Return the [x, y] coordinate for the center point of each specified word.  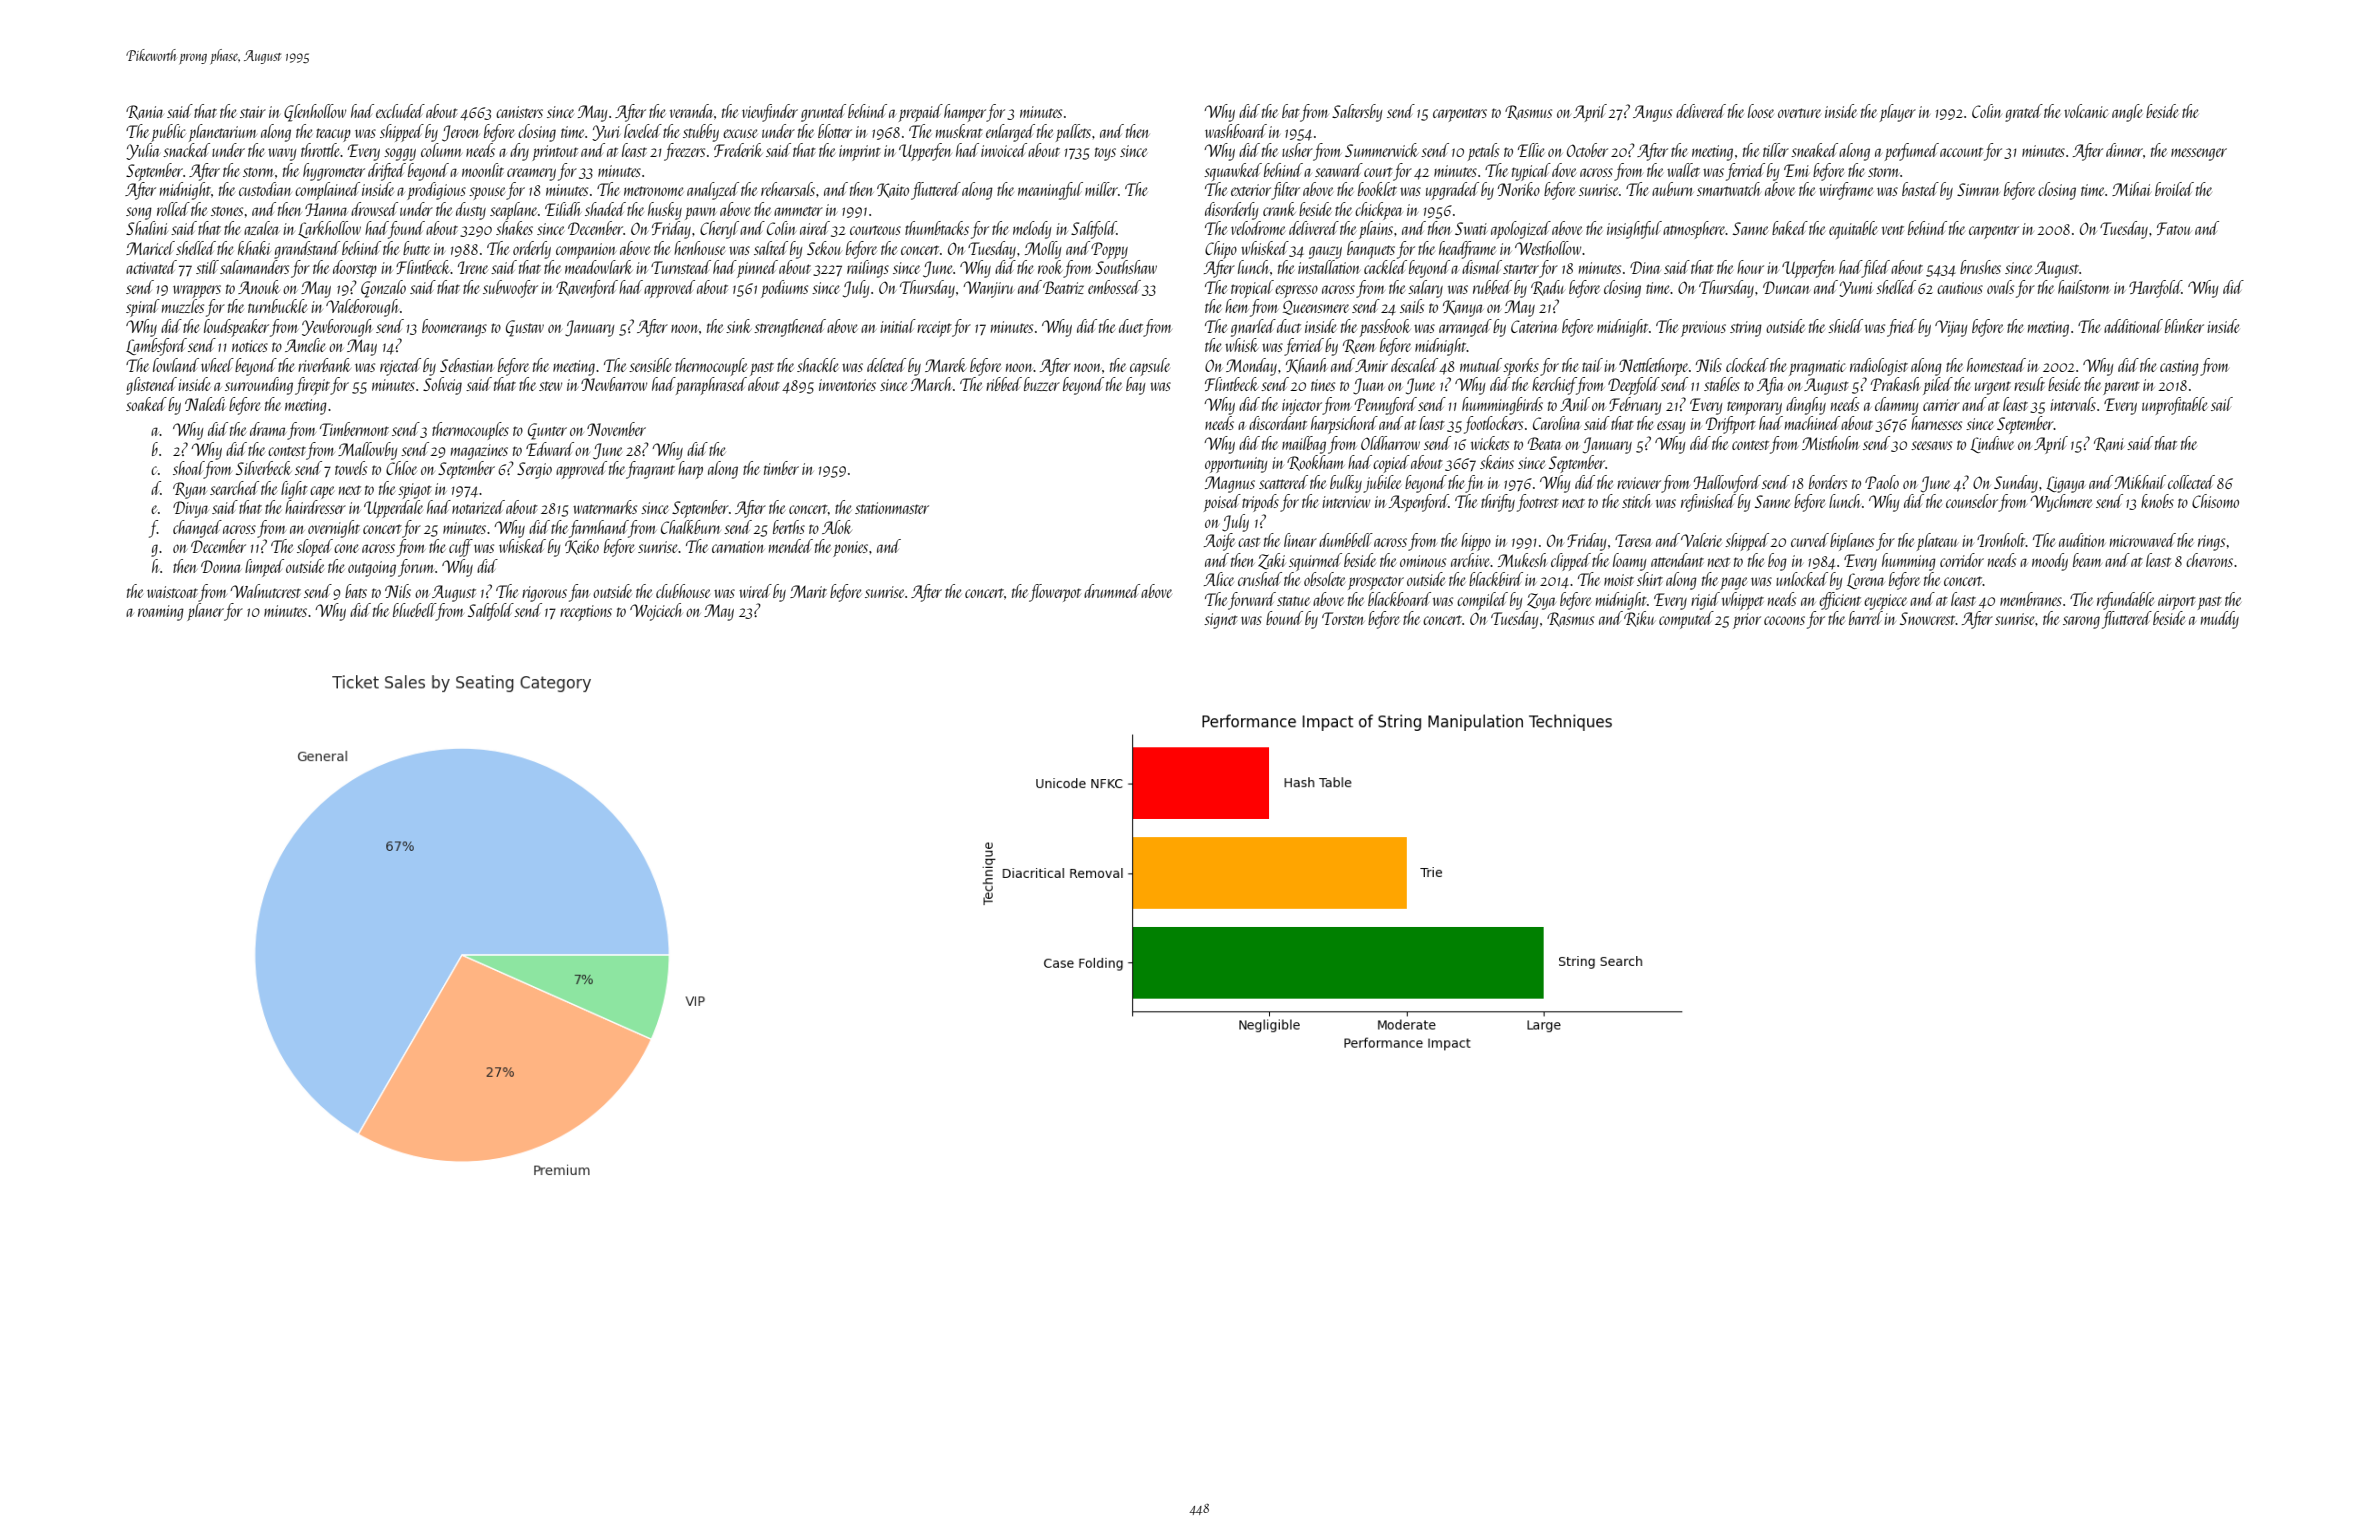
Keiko [582, 547]
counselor [1972, 501]
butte [416, 248]
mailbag [1304, 445]
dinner [2124, 150]
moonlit [483, 170]
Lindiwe [1992, 444]
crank [1279, 209]
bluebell [414, 610]
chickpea [1378, 211]
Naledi [205, 404]
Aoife [1219, 542]
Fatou [2174, 228]
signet [1221, 621]
